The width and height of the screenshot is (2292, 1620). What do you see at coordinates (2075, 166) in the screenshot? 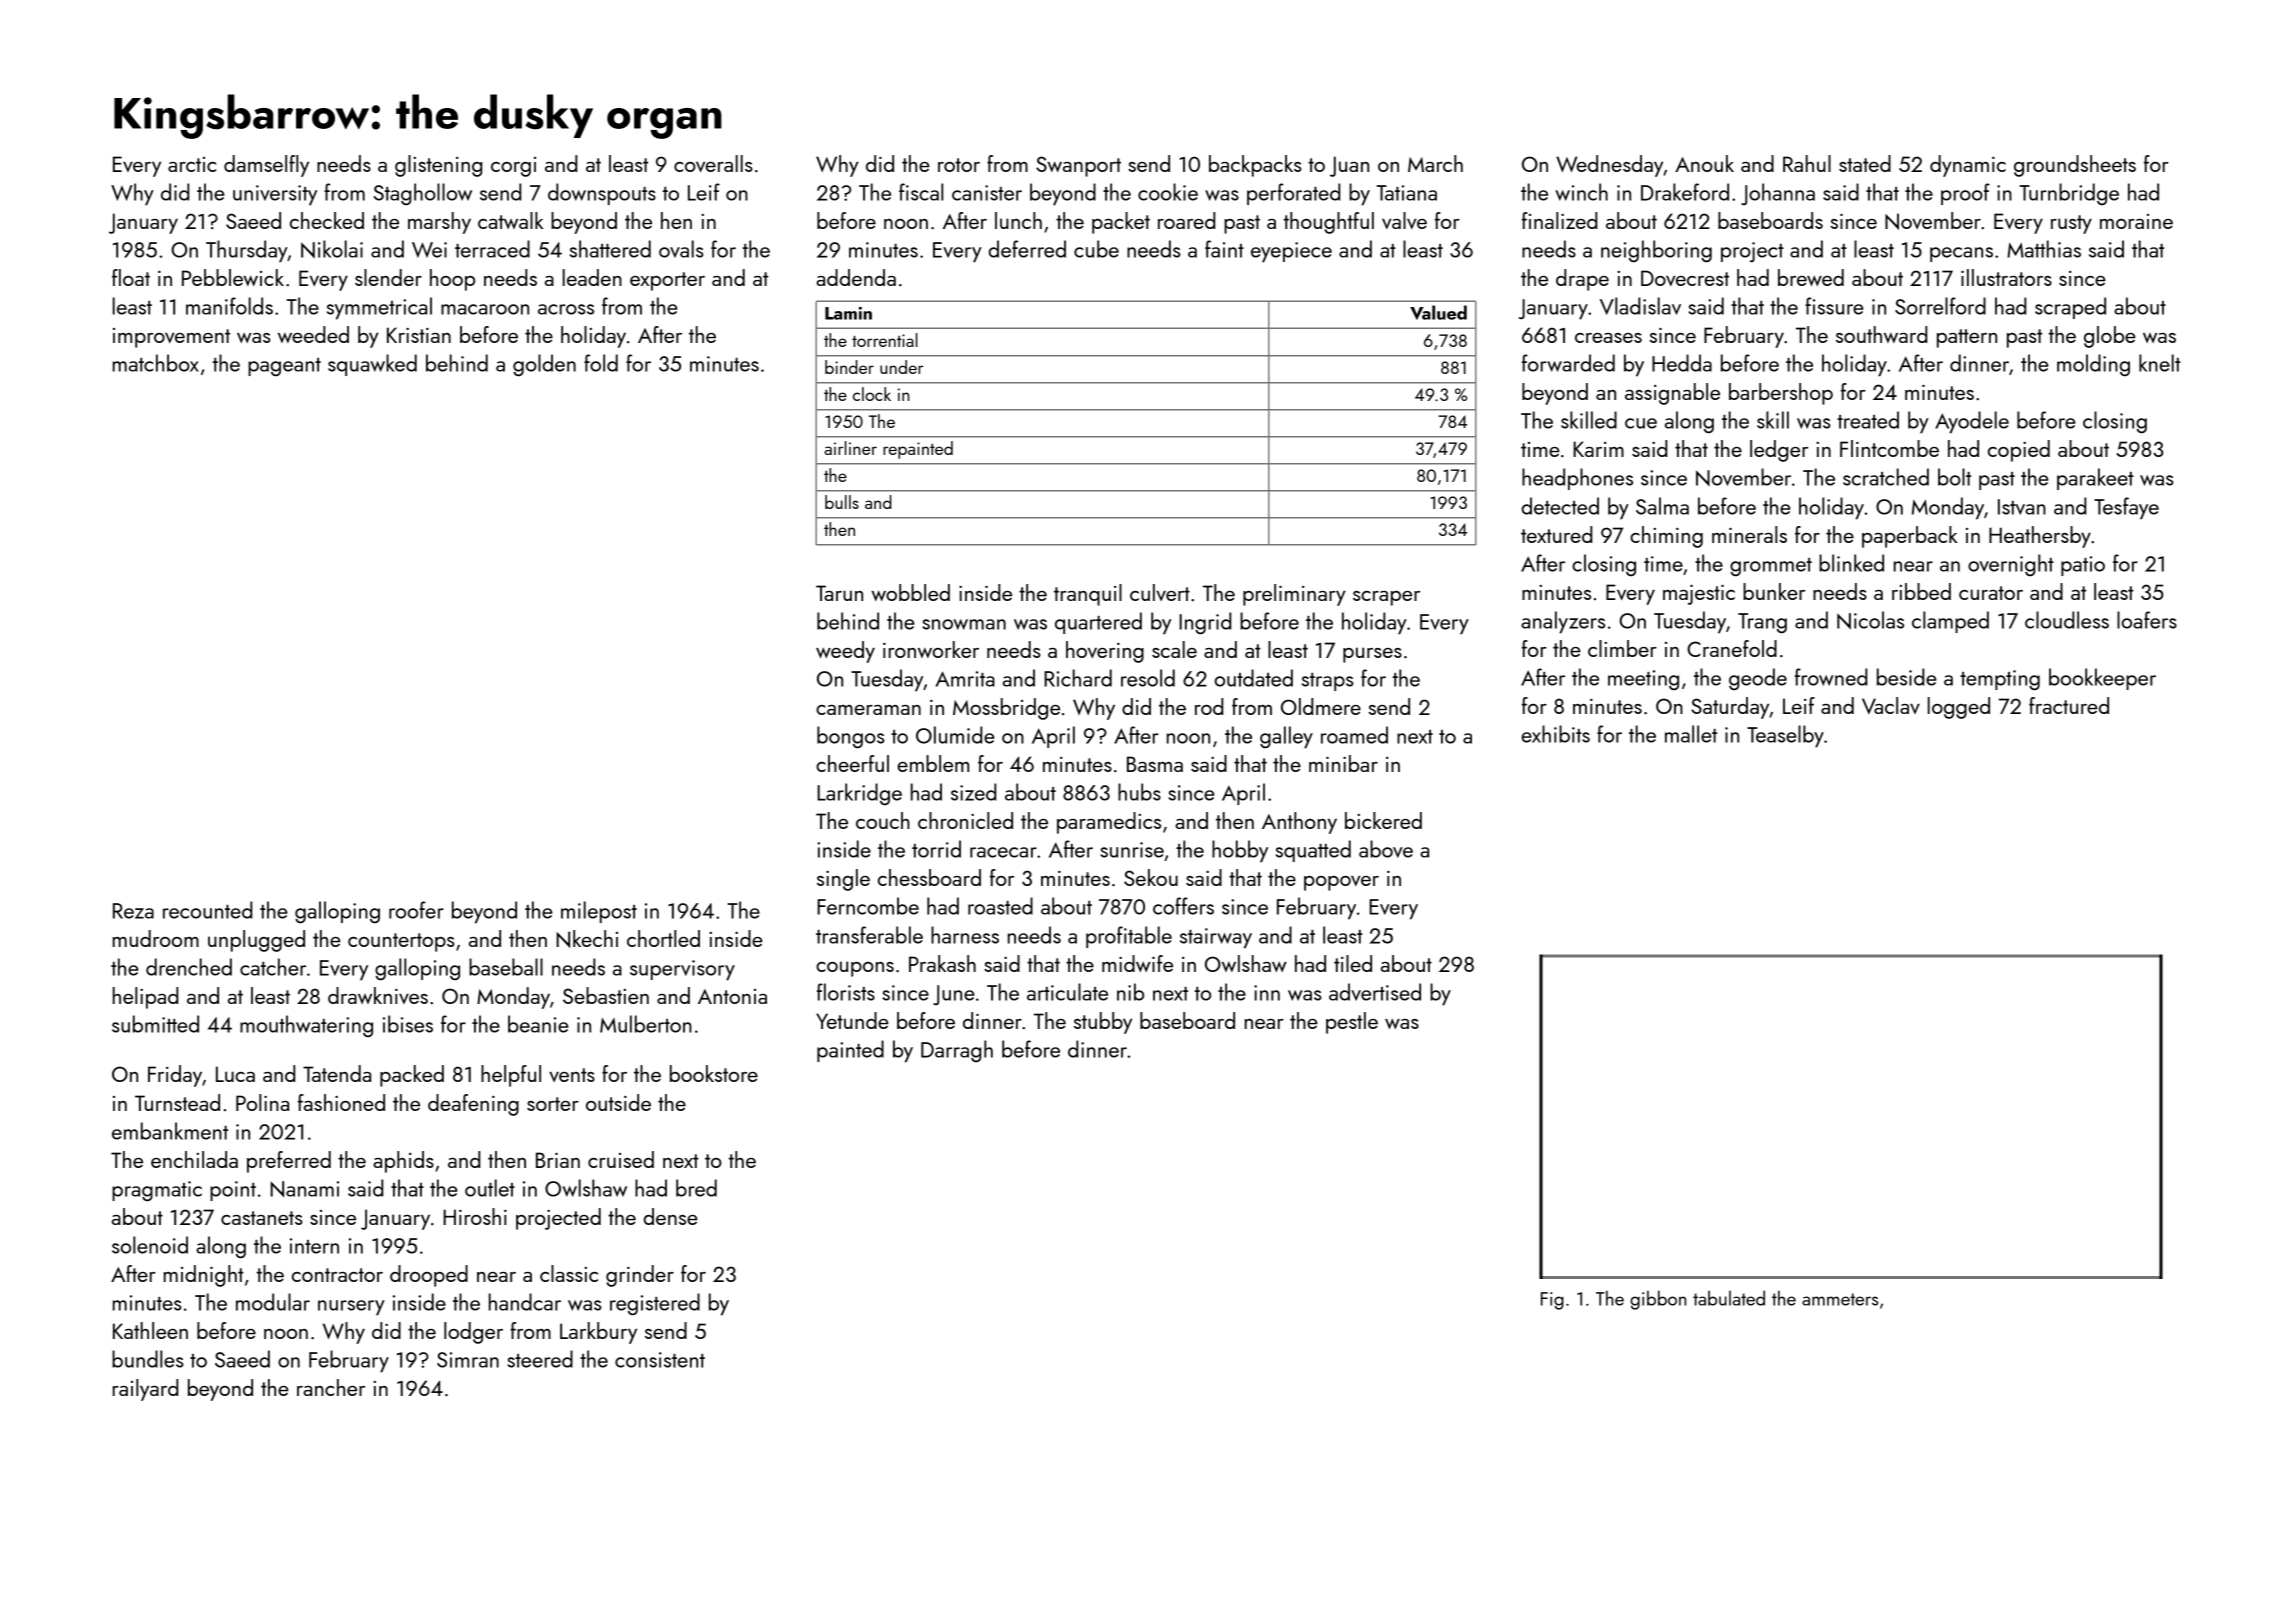
I see `groundsheets` at bounding box center [2075, 166].
